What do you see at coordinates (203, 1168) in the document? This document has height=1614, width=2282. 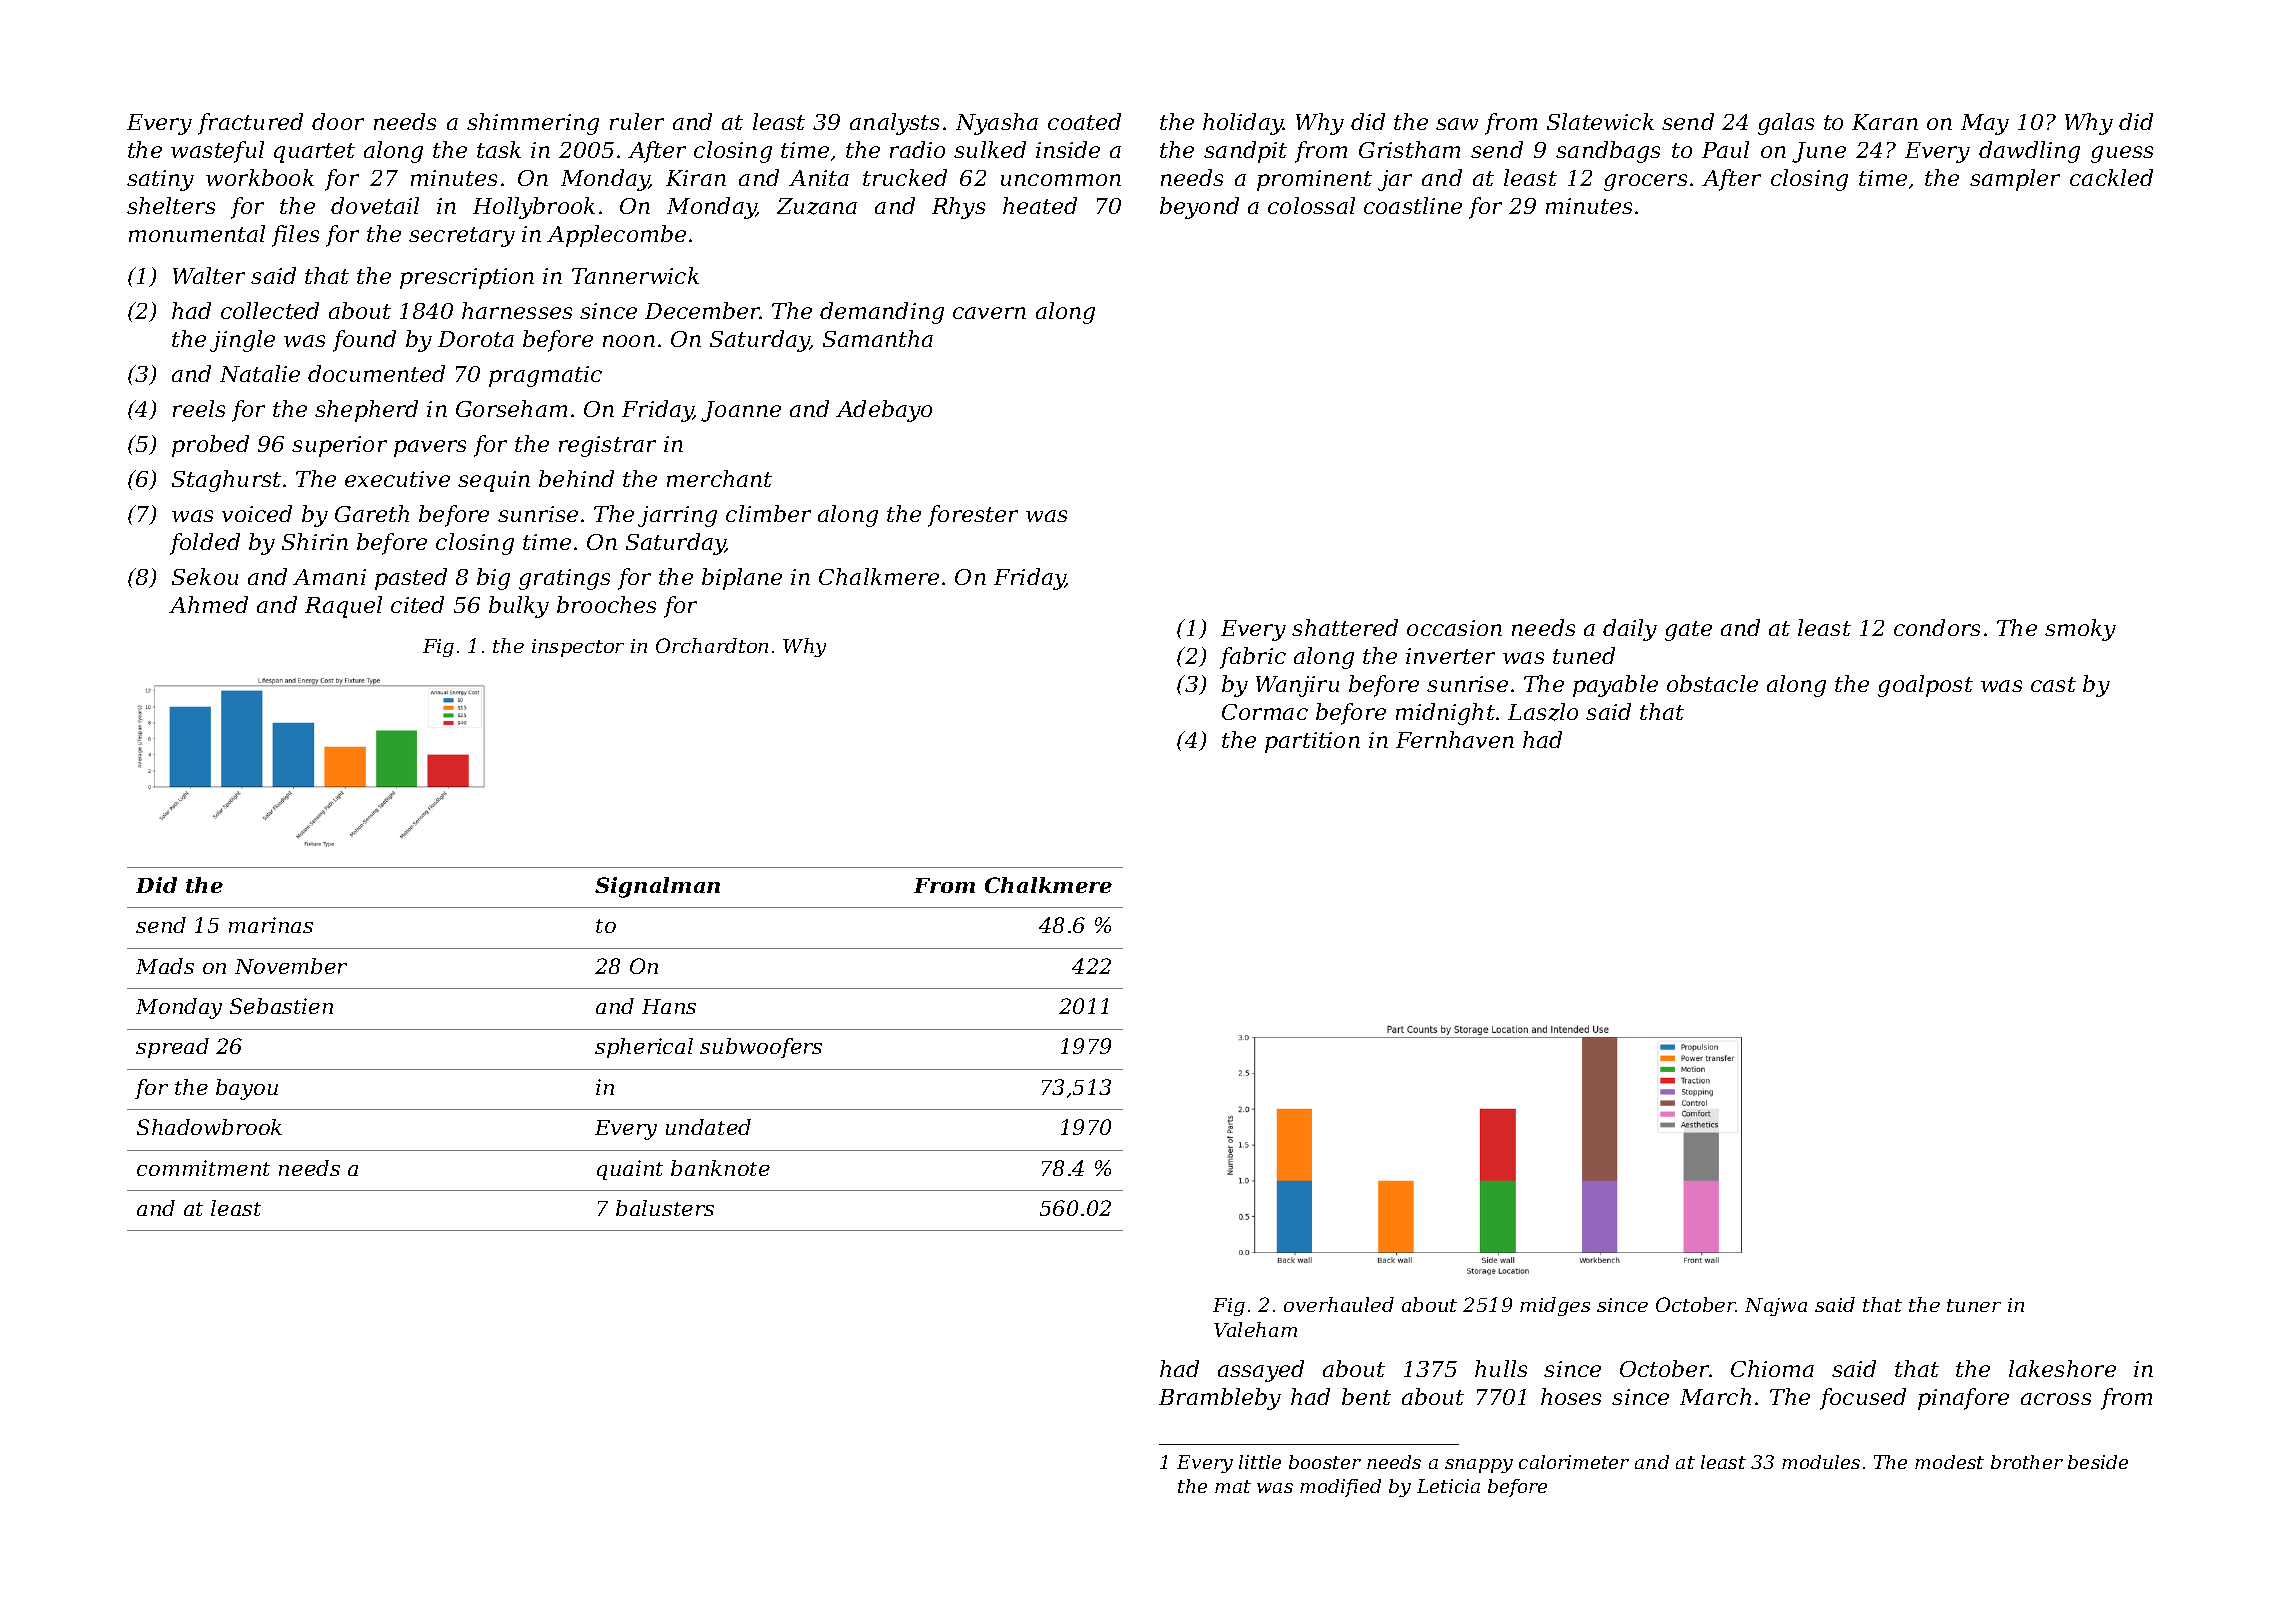 I see `commitment` at bounding box center [203, 1168].
